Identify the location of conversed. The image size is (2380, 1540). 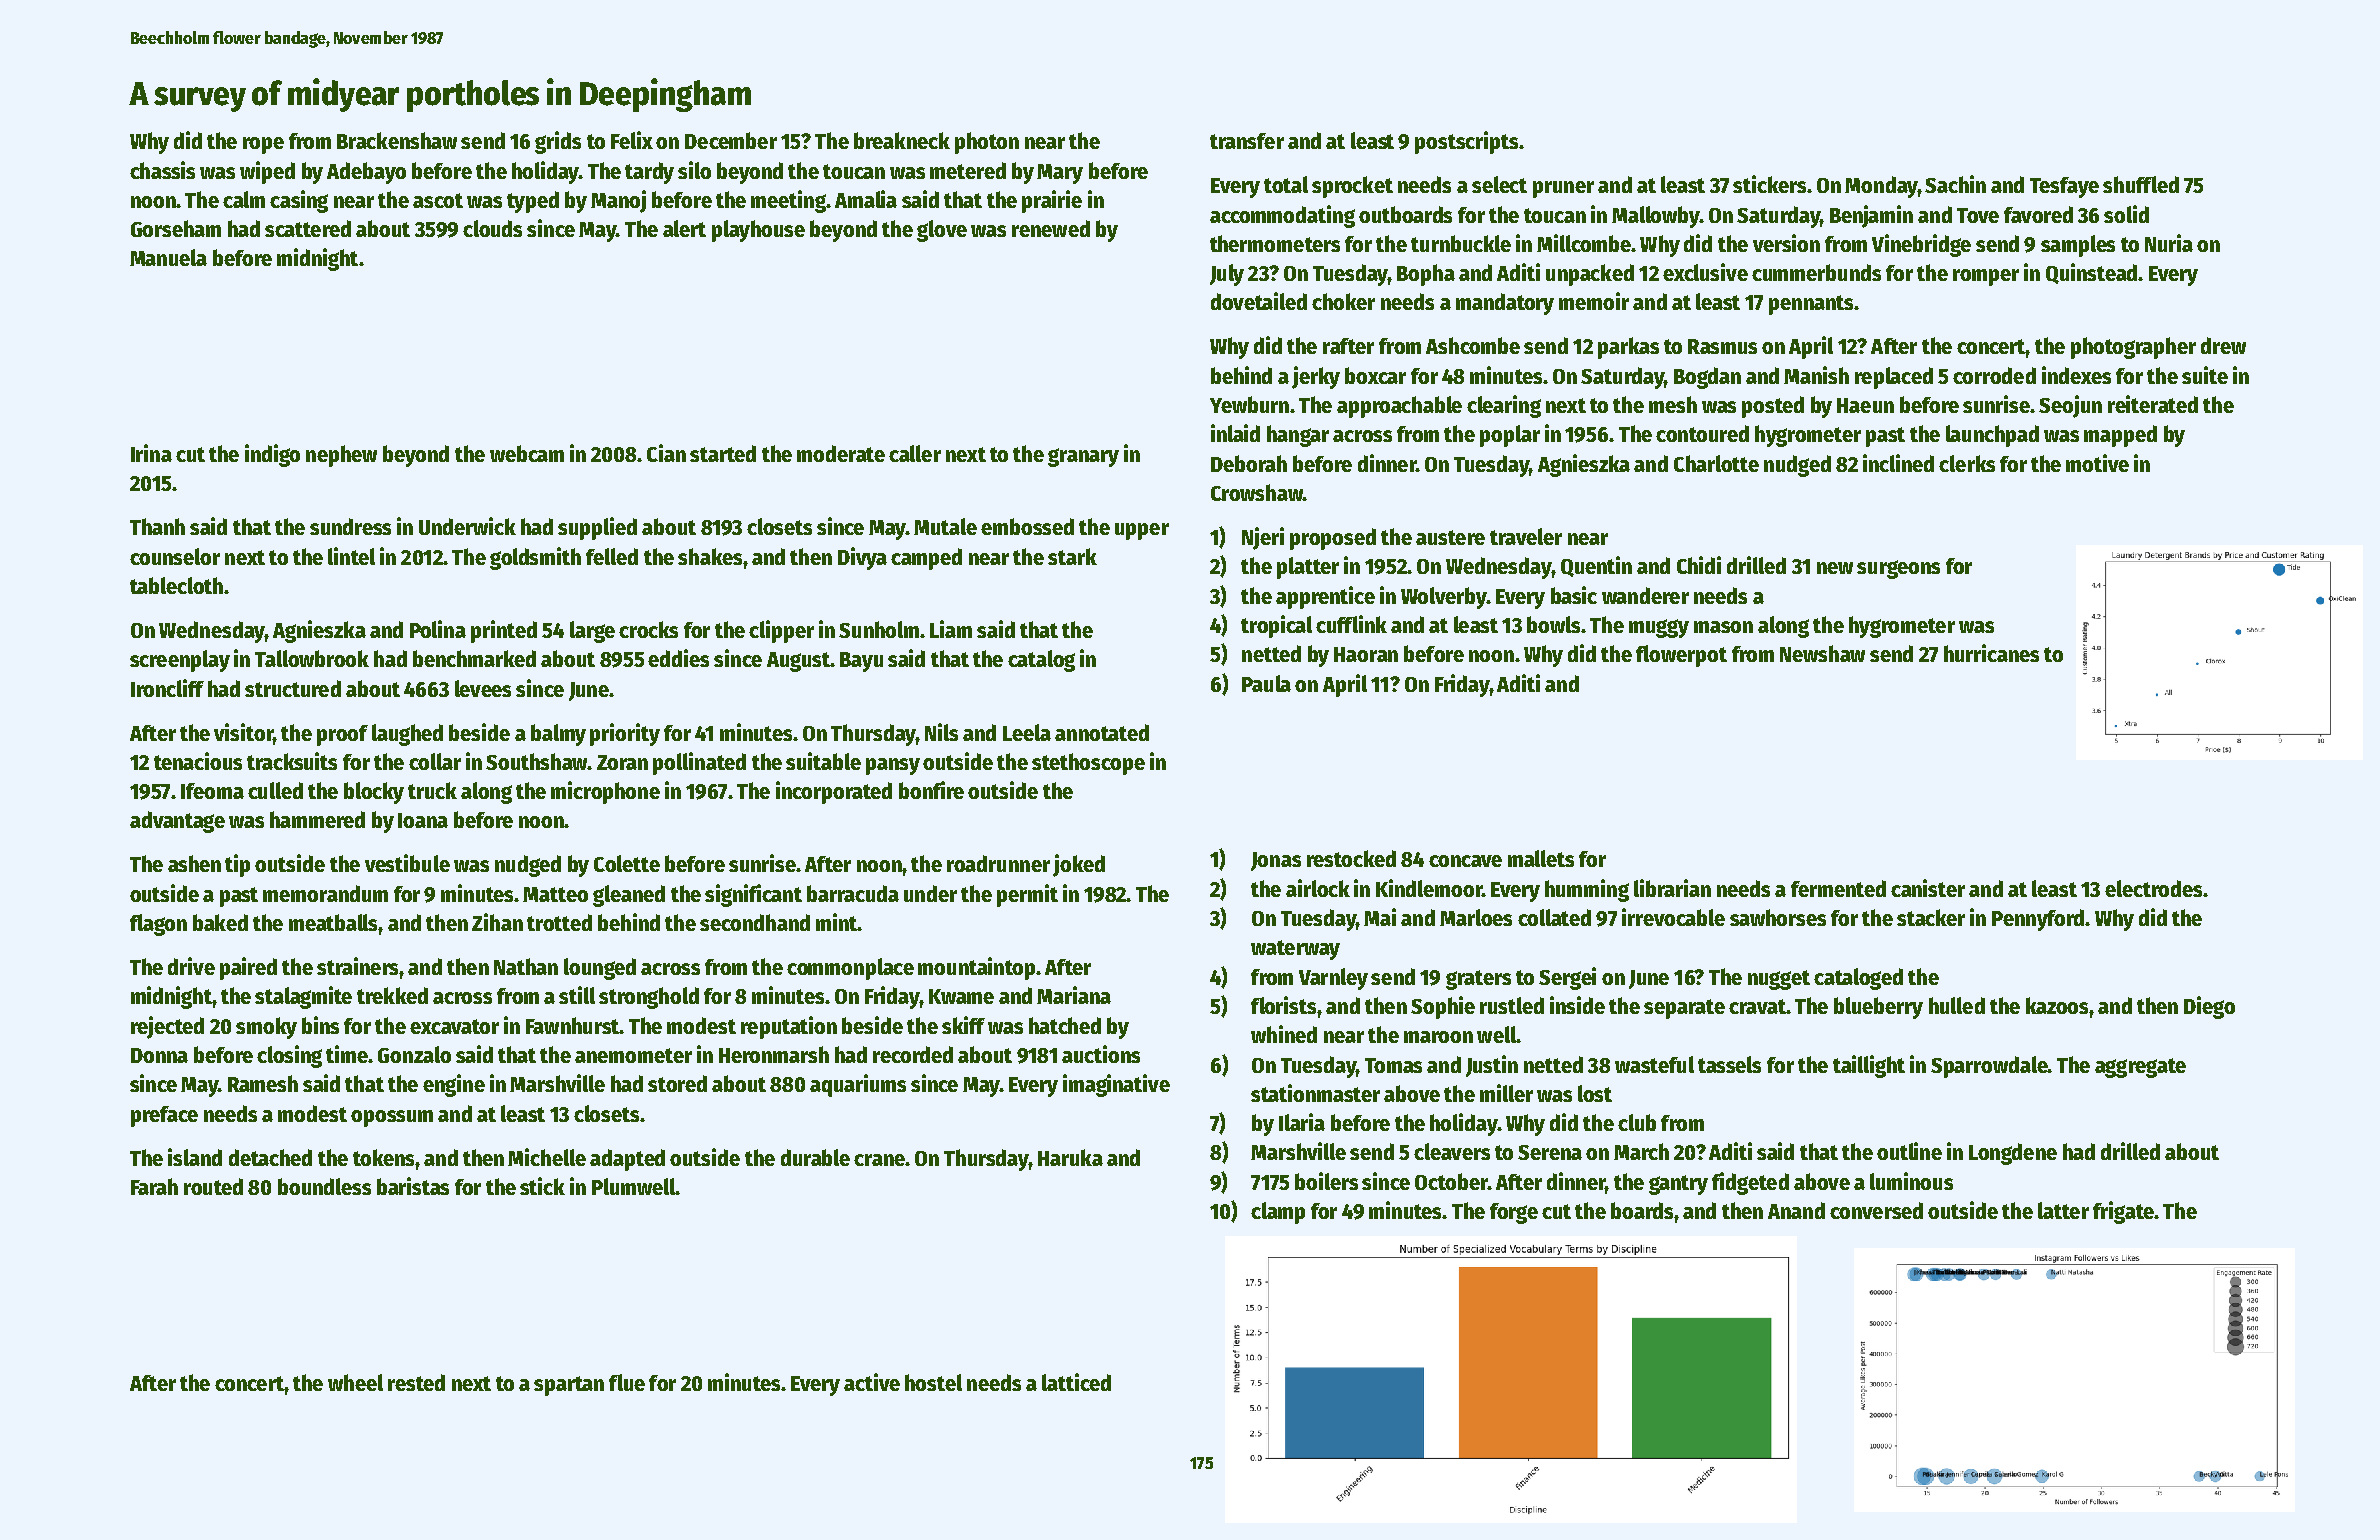
(1876, 1210).
